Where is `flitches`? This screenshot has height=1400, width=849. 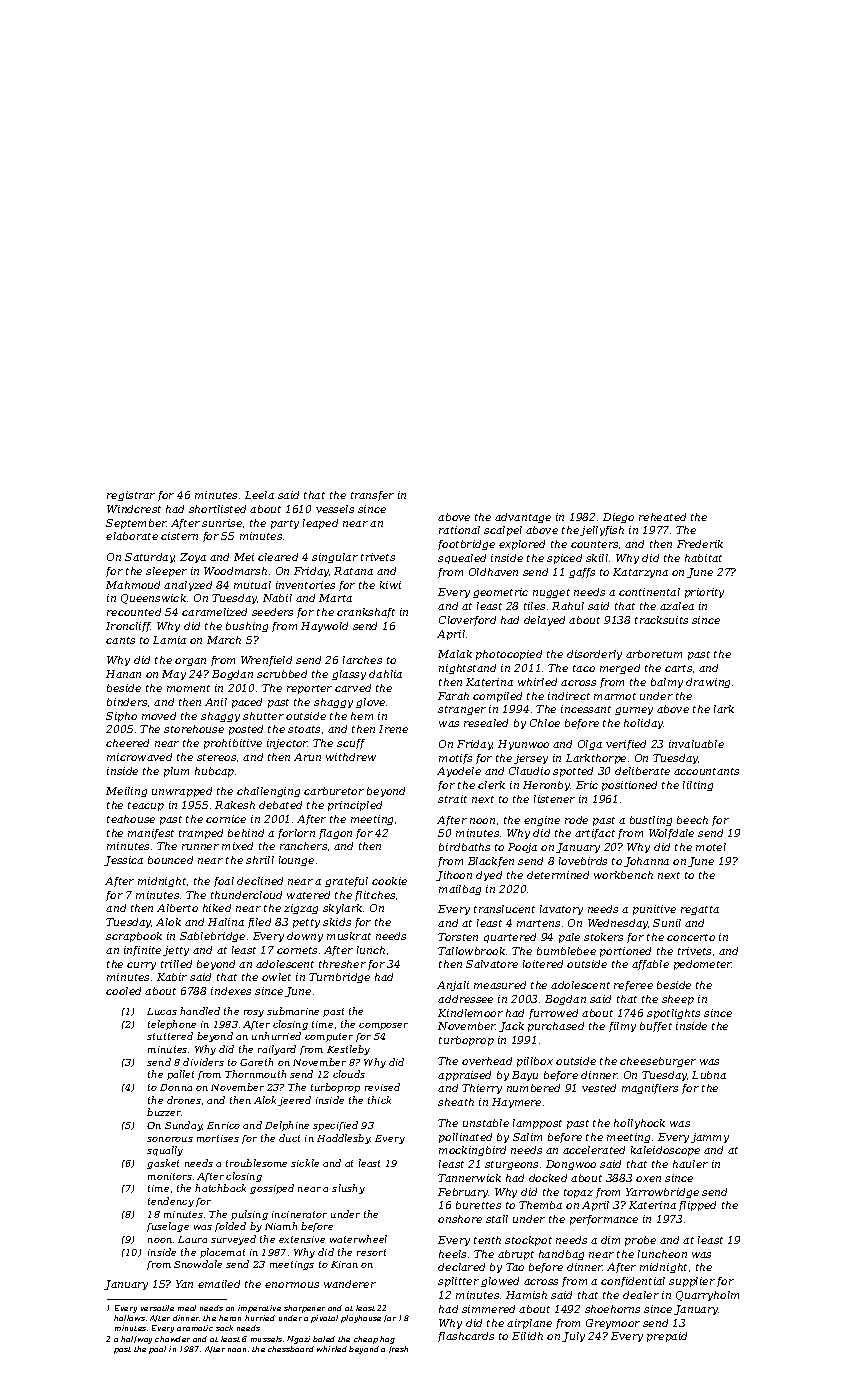 flitches is located at coordinates (375, 896).
